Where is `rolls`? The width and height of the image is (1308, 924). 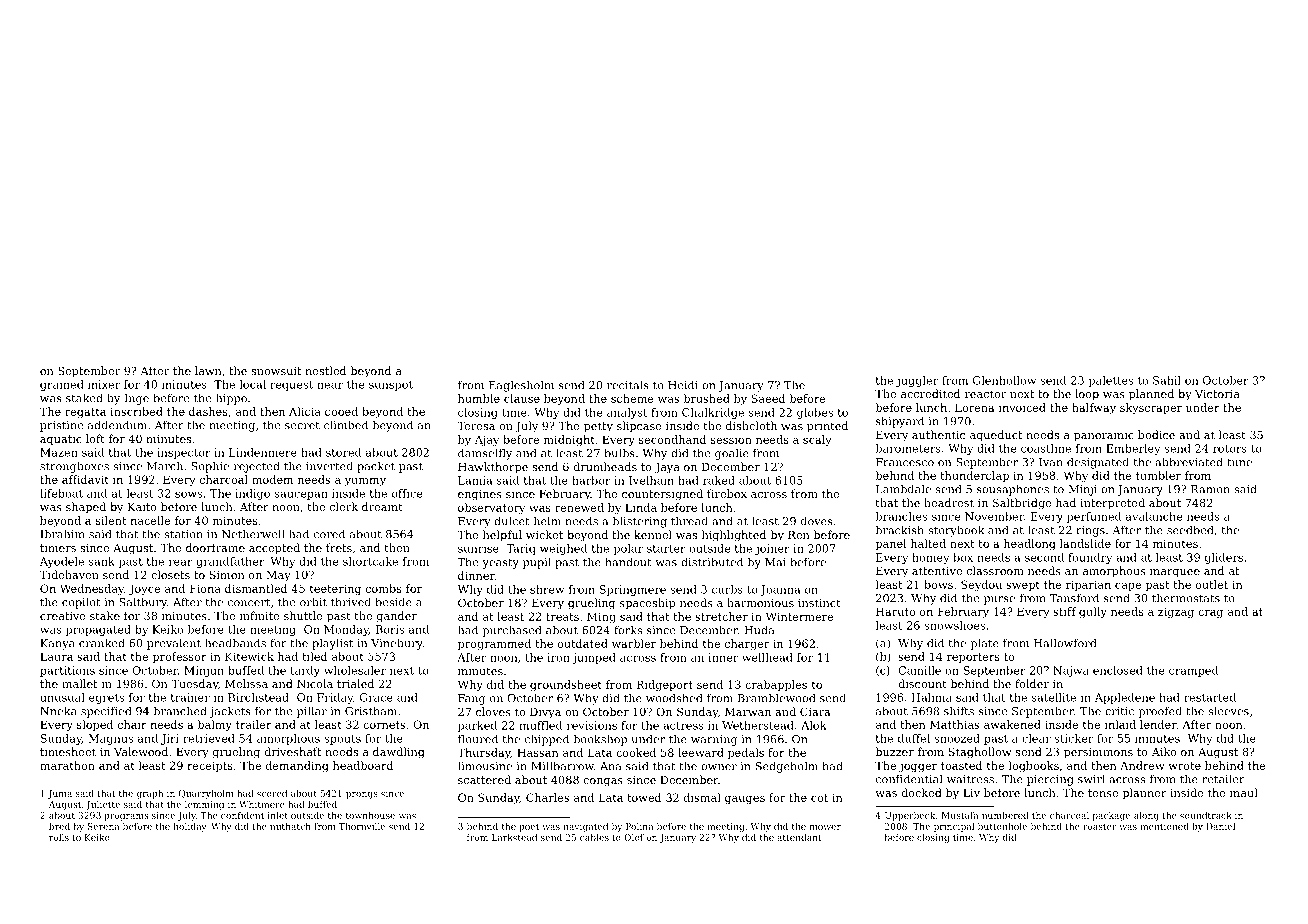
rolls is located at coordinates (59, 837).
